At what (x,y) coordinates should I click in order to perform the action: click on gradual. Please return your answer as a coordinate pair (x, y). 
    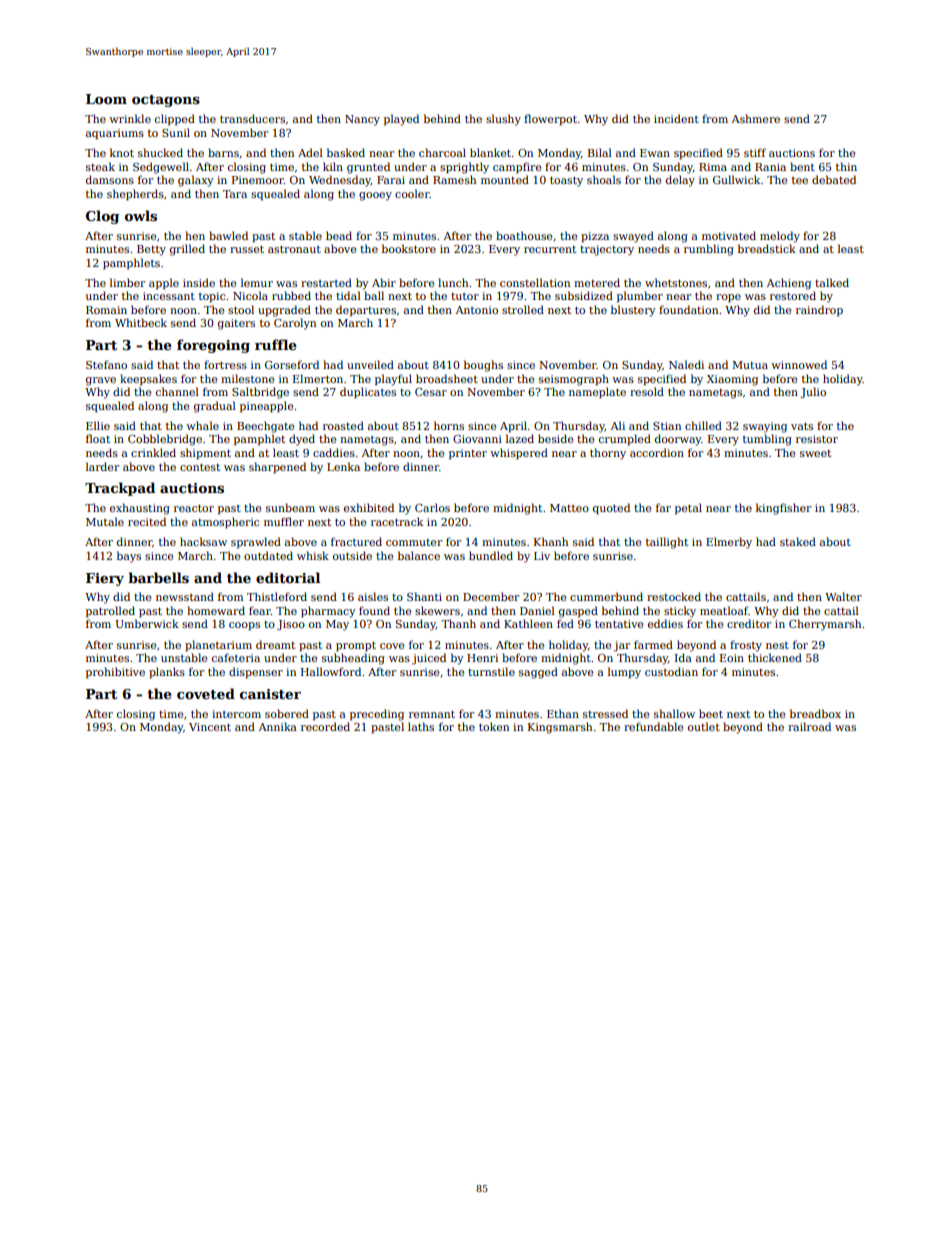
    Looking at the image, I should click on (215, 407).
